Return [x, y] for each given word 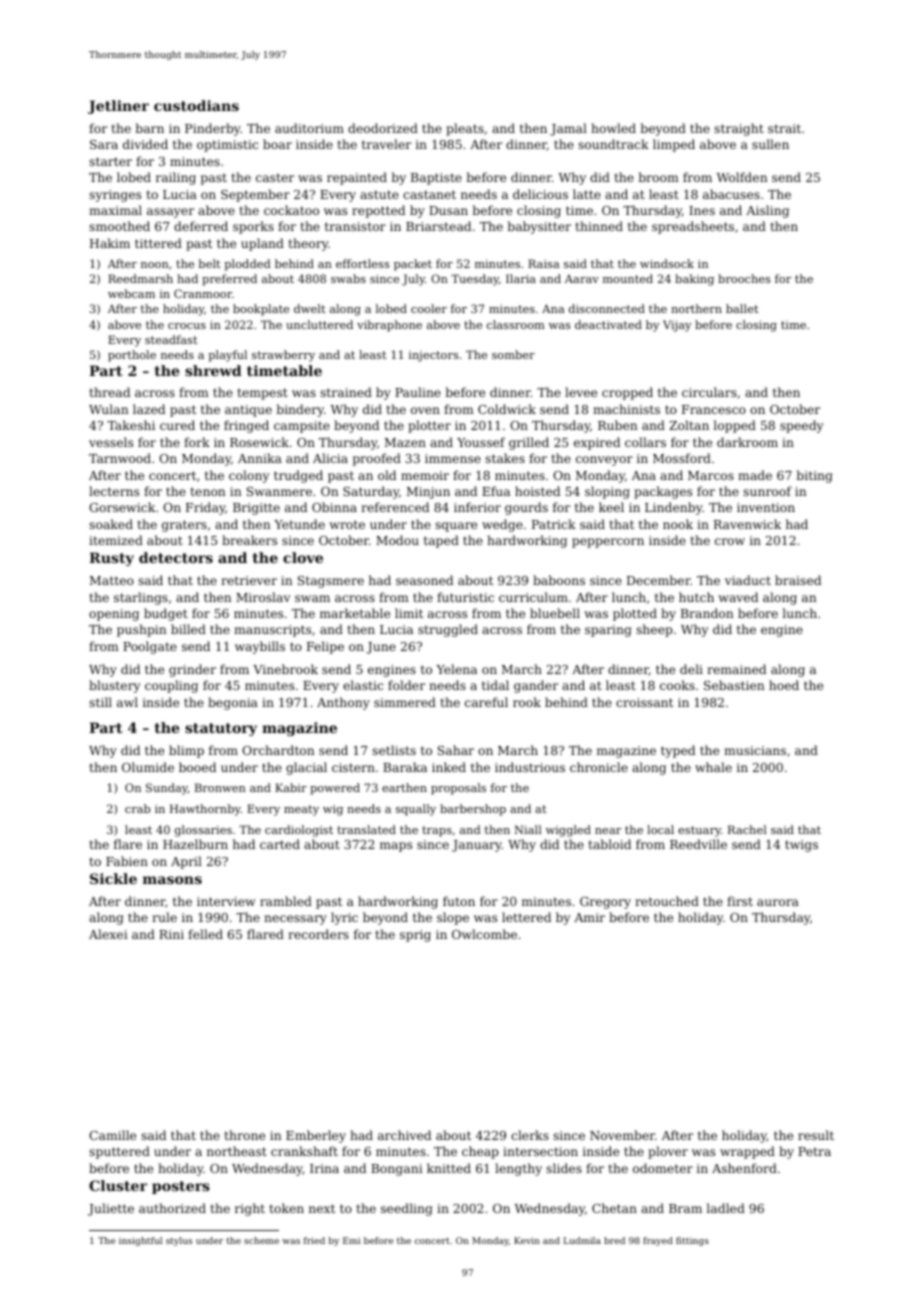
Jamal [568, 129]
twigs [801, 846]
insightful [140, 1241]
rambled [286, 901]
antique [248, 411]
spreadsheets [693, 227]
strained [346, 392]
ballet [742, 308]
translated [366, 829]
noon [155, 265]
